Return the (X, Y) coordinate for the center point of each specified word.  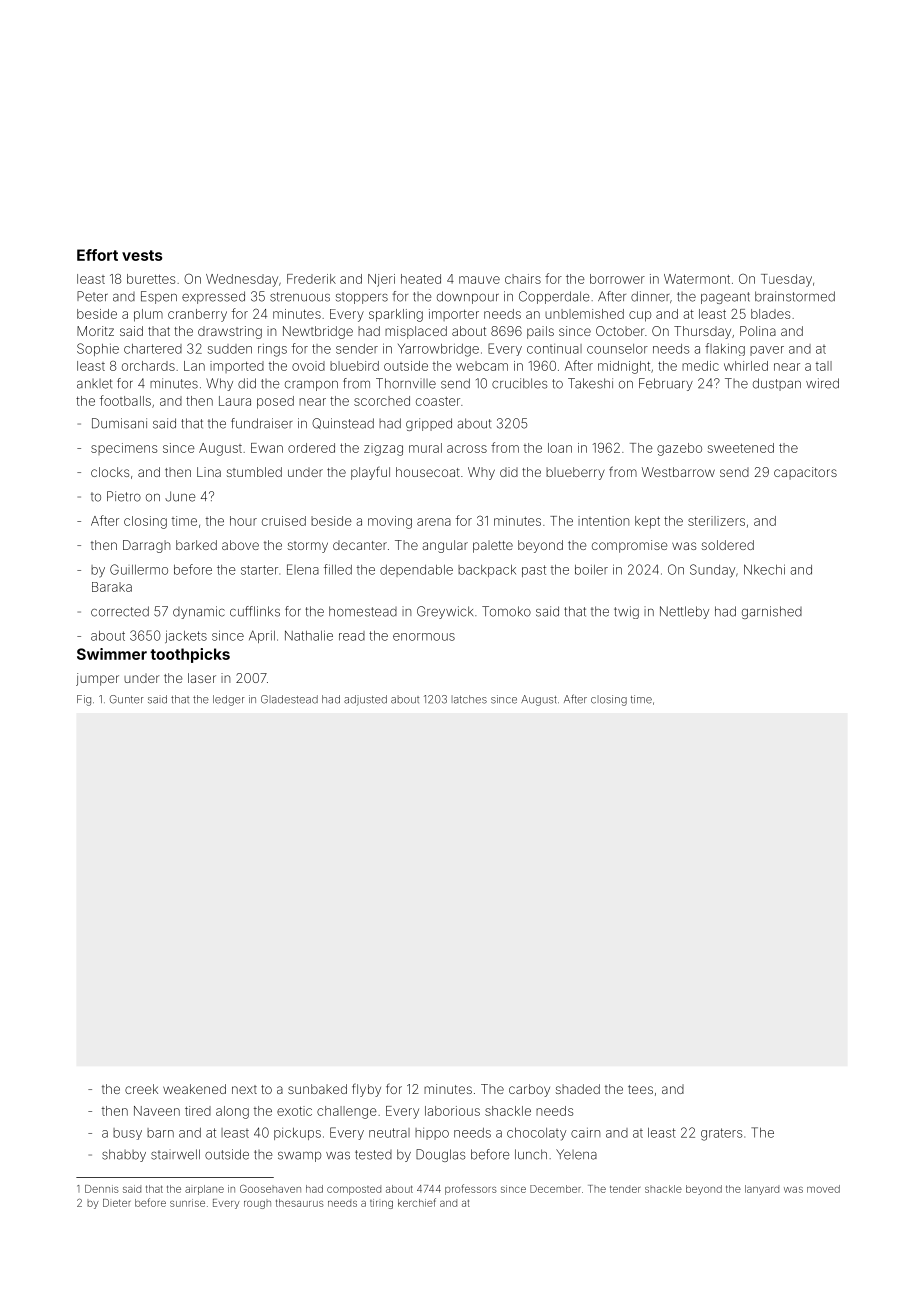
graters (722, 1134)
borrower (617, 279)
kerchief (417, 1202)
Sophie (98, 349)
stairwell (175, 1154)
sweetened (741, 448)
